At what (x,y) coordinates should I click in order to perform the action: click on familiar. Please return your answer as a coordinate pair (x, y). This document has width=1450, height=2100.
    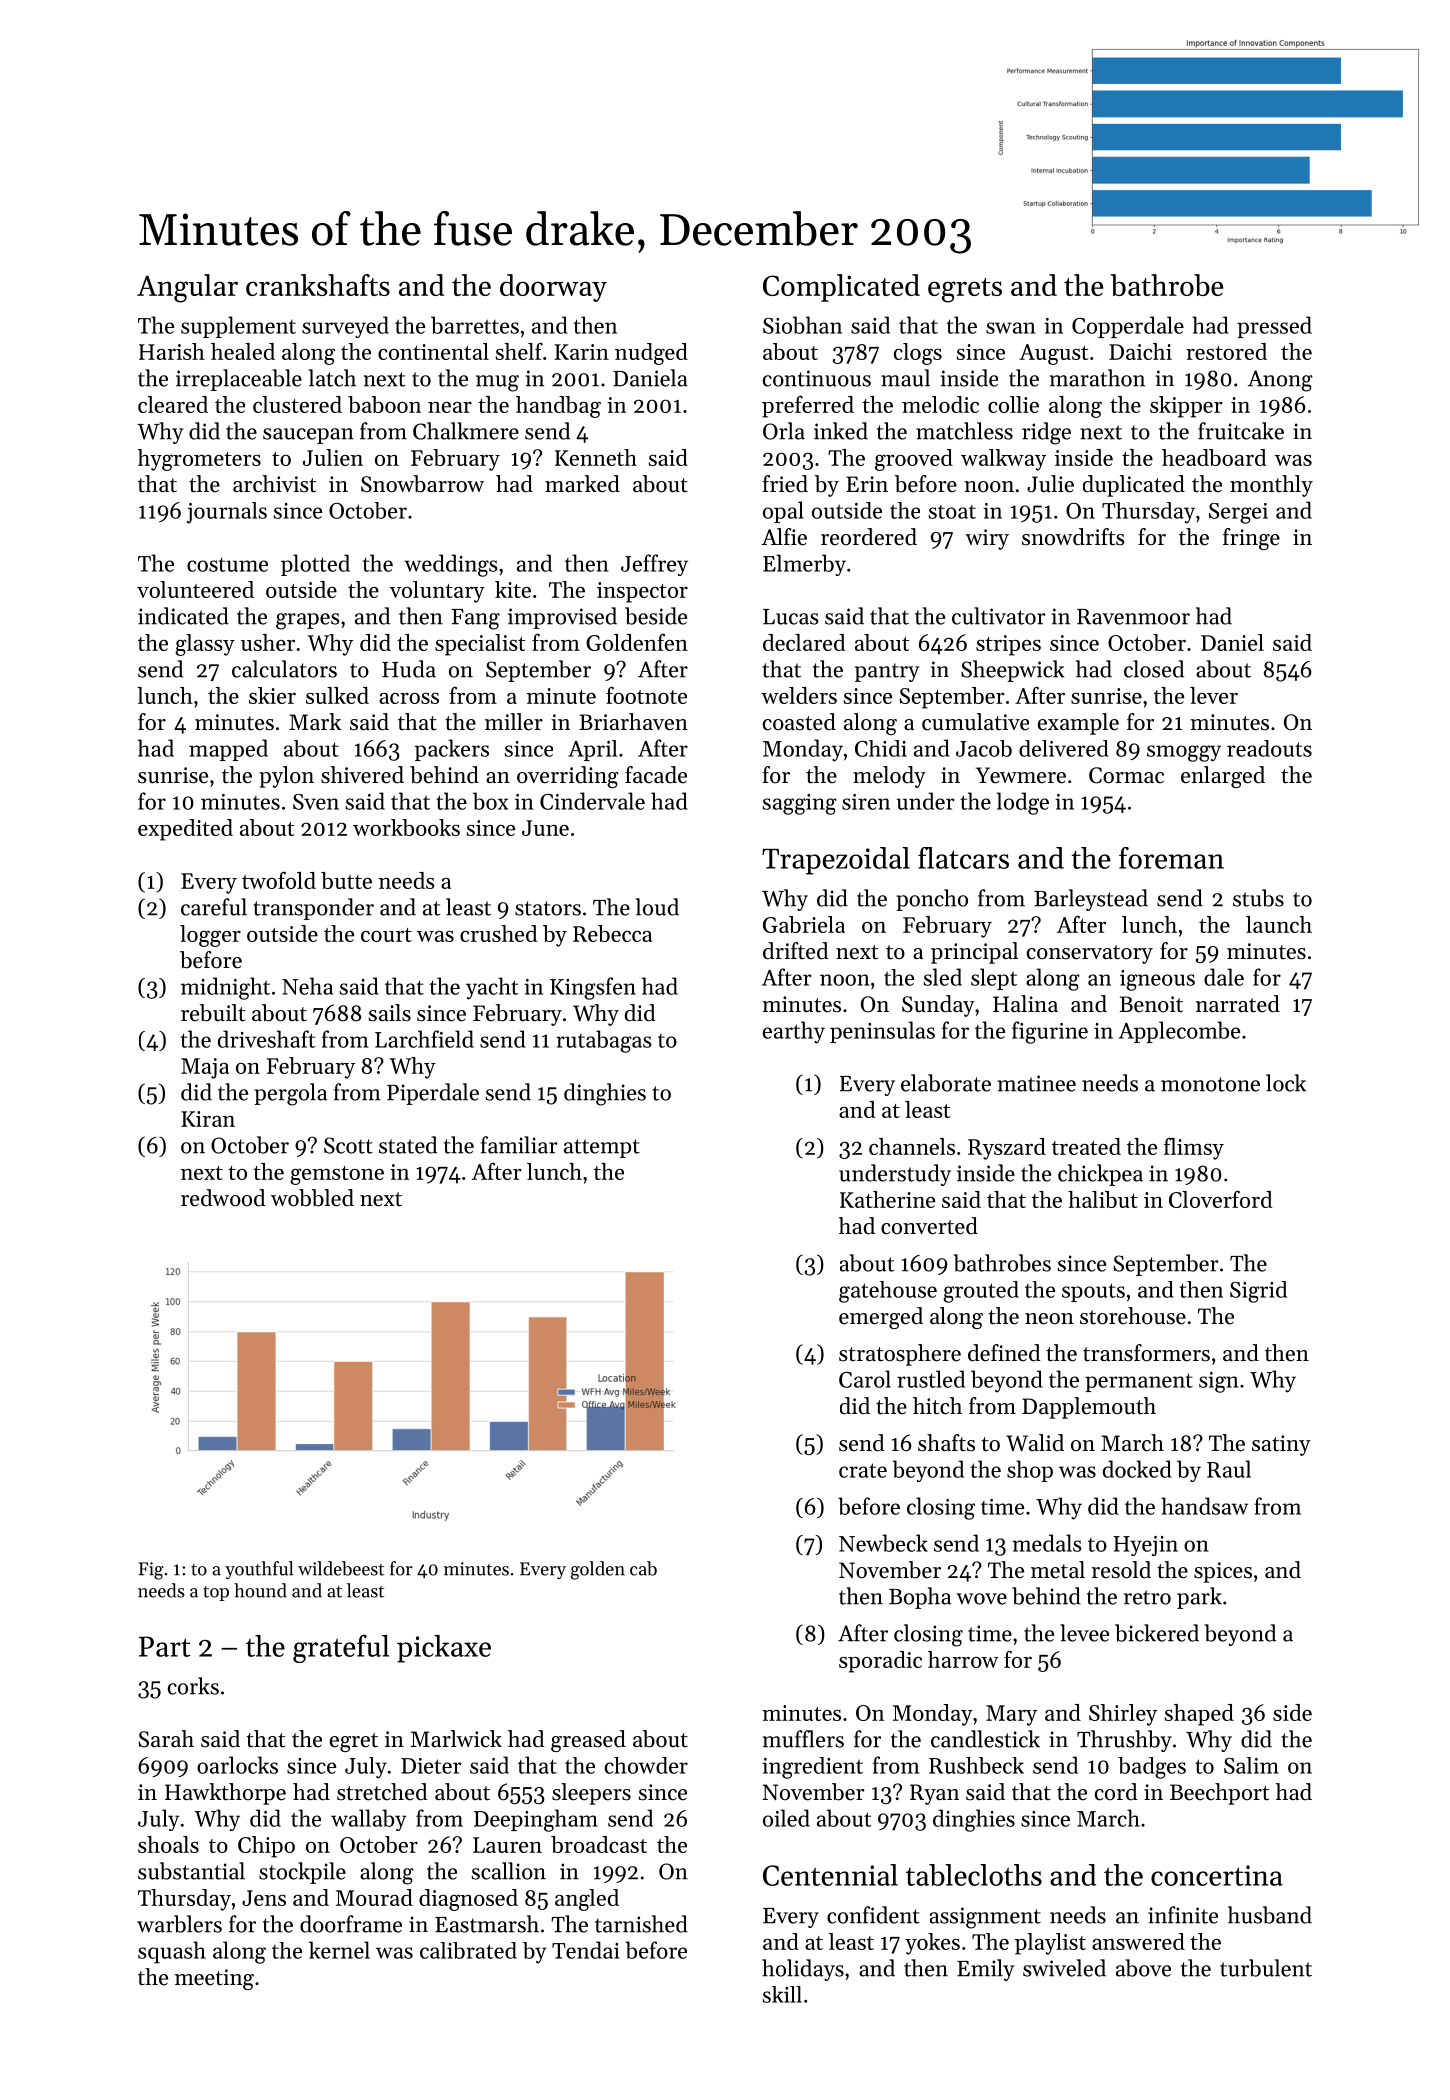
    Looking at the image, I should click on (519, 1145).
